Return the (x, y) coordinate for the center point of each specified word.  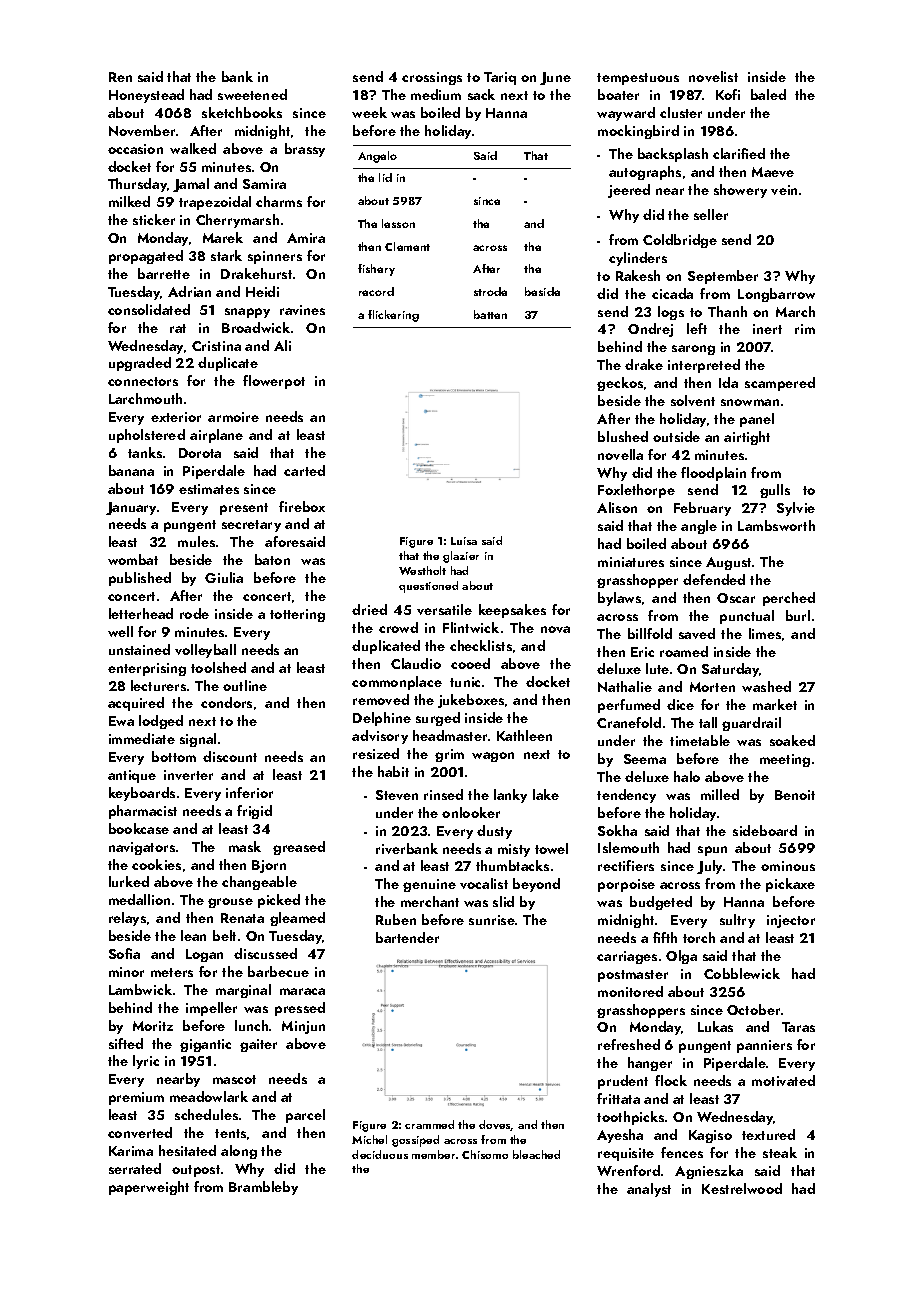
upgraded (140, 364)
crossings (432, 78)
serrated (135, 1168)
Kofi (728, 94)
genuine (429, 885)
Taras (798, 1027)
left (697, 328)
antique (132, 776)
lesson (398, 223)
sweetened (252, 94)
